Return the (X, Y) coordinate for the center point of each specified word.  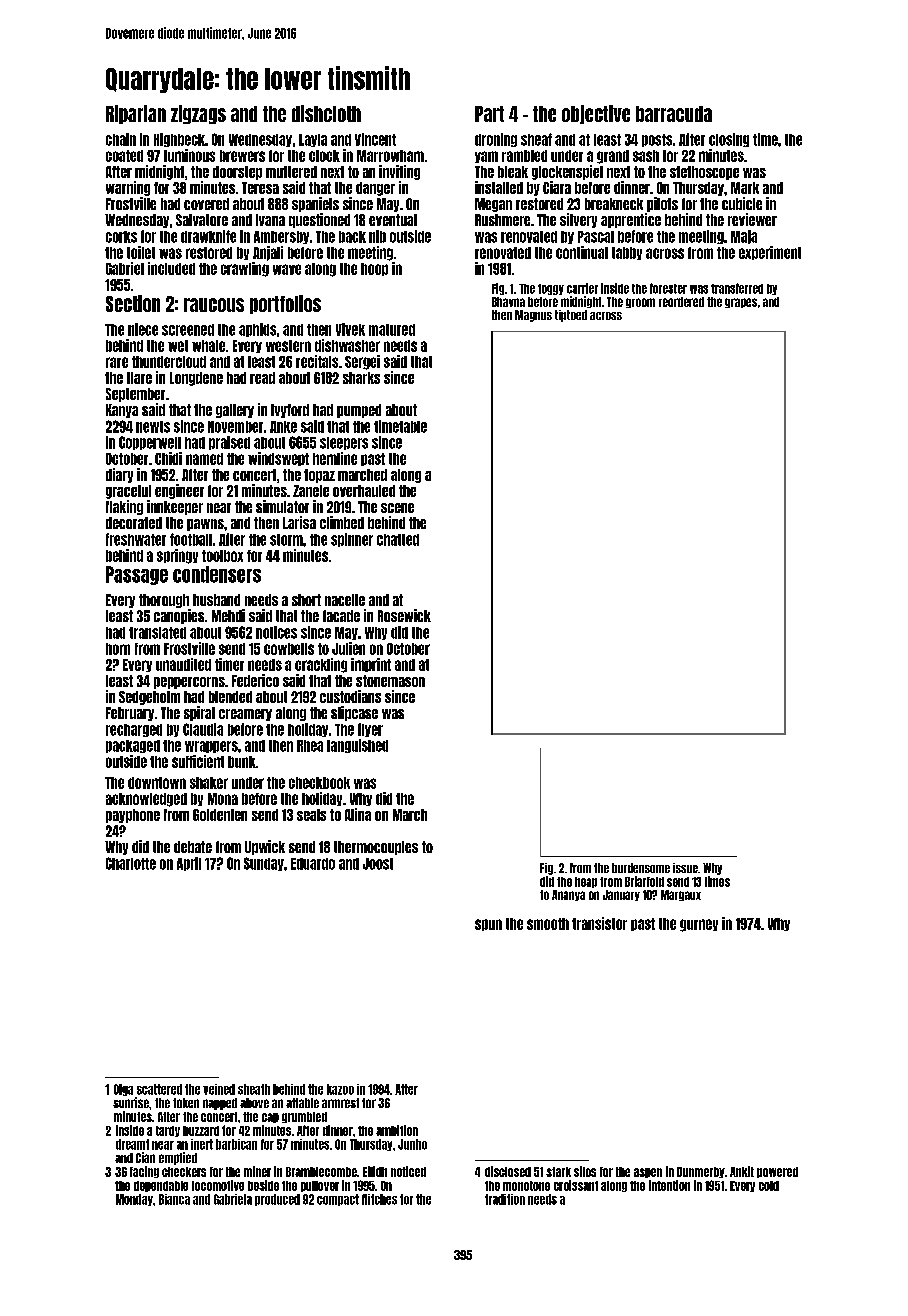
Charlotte (131, 863)
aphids (257, 330)
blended (230, 697)
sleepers (344, 443)
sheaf (536, 139)
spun (488, 925)
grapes (741, 303)
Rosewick (404, 615)
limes (717, 881)
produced (277, 1200)
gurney (699, 925)
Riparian (136, 114)
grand (613, 157)
